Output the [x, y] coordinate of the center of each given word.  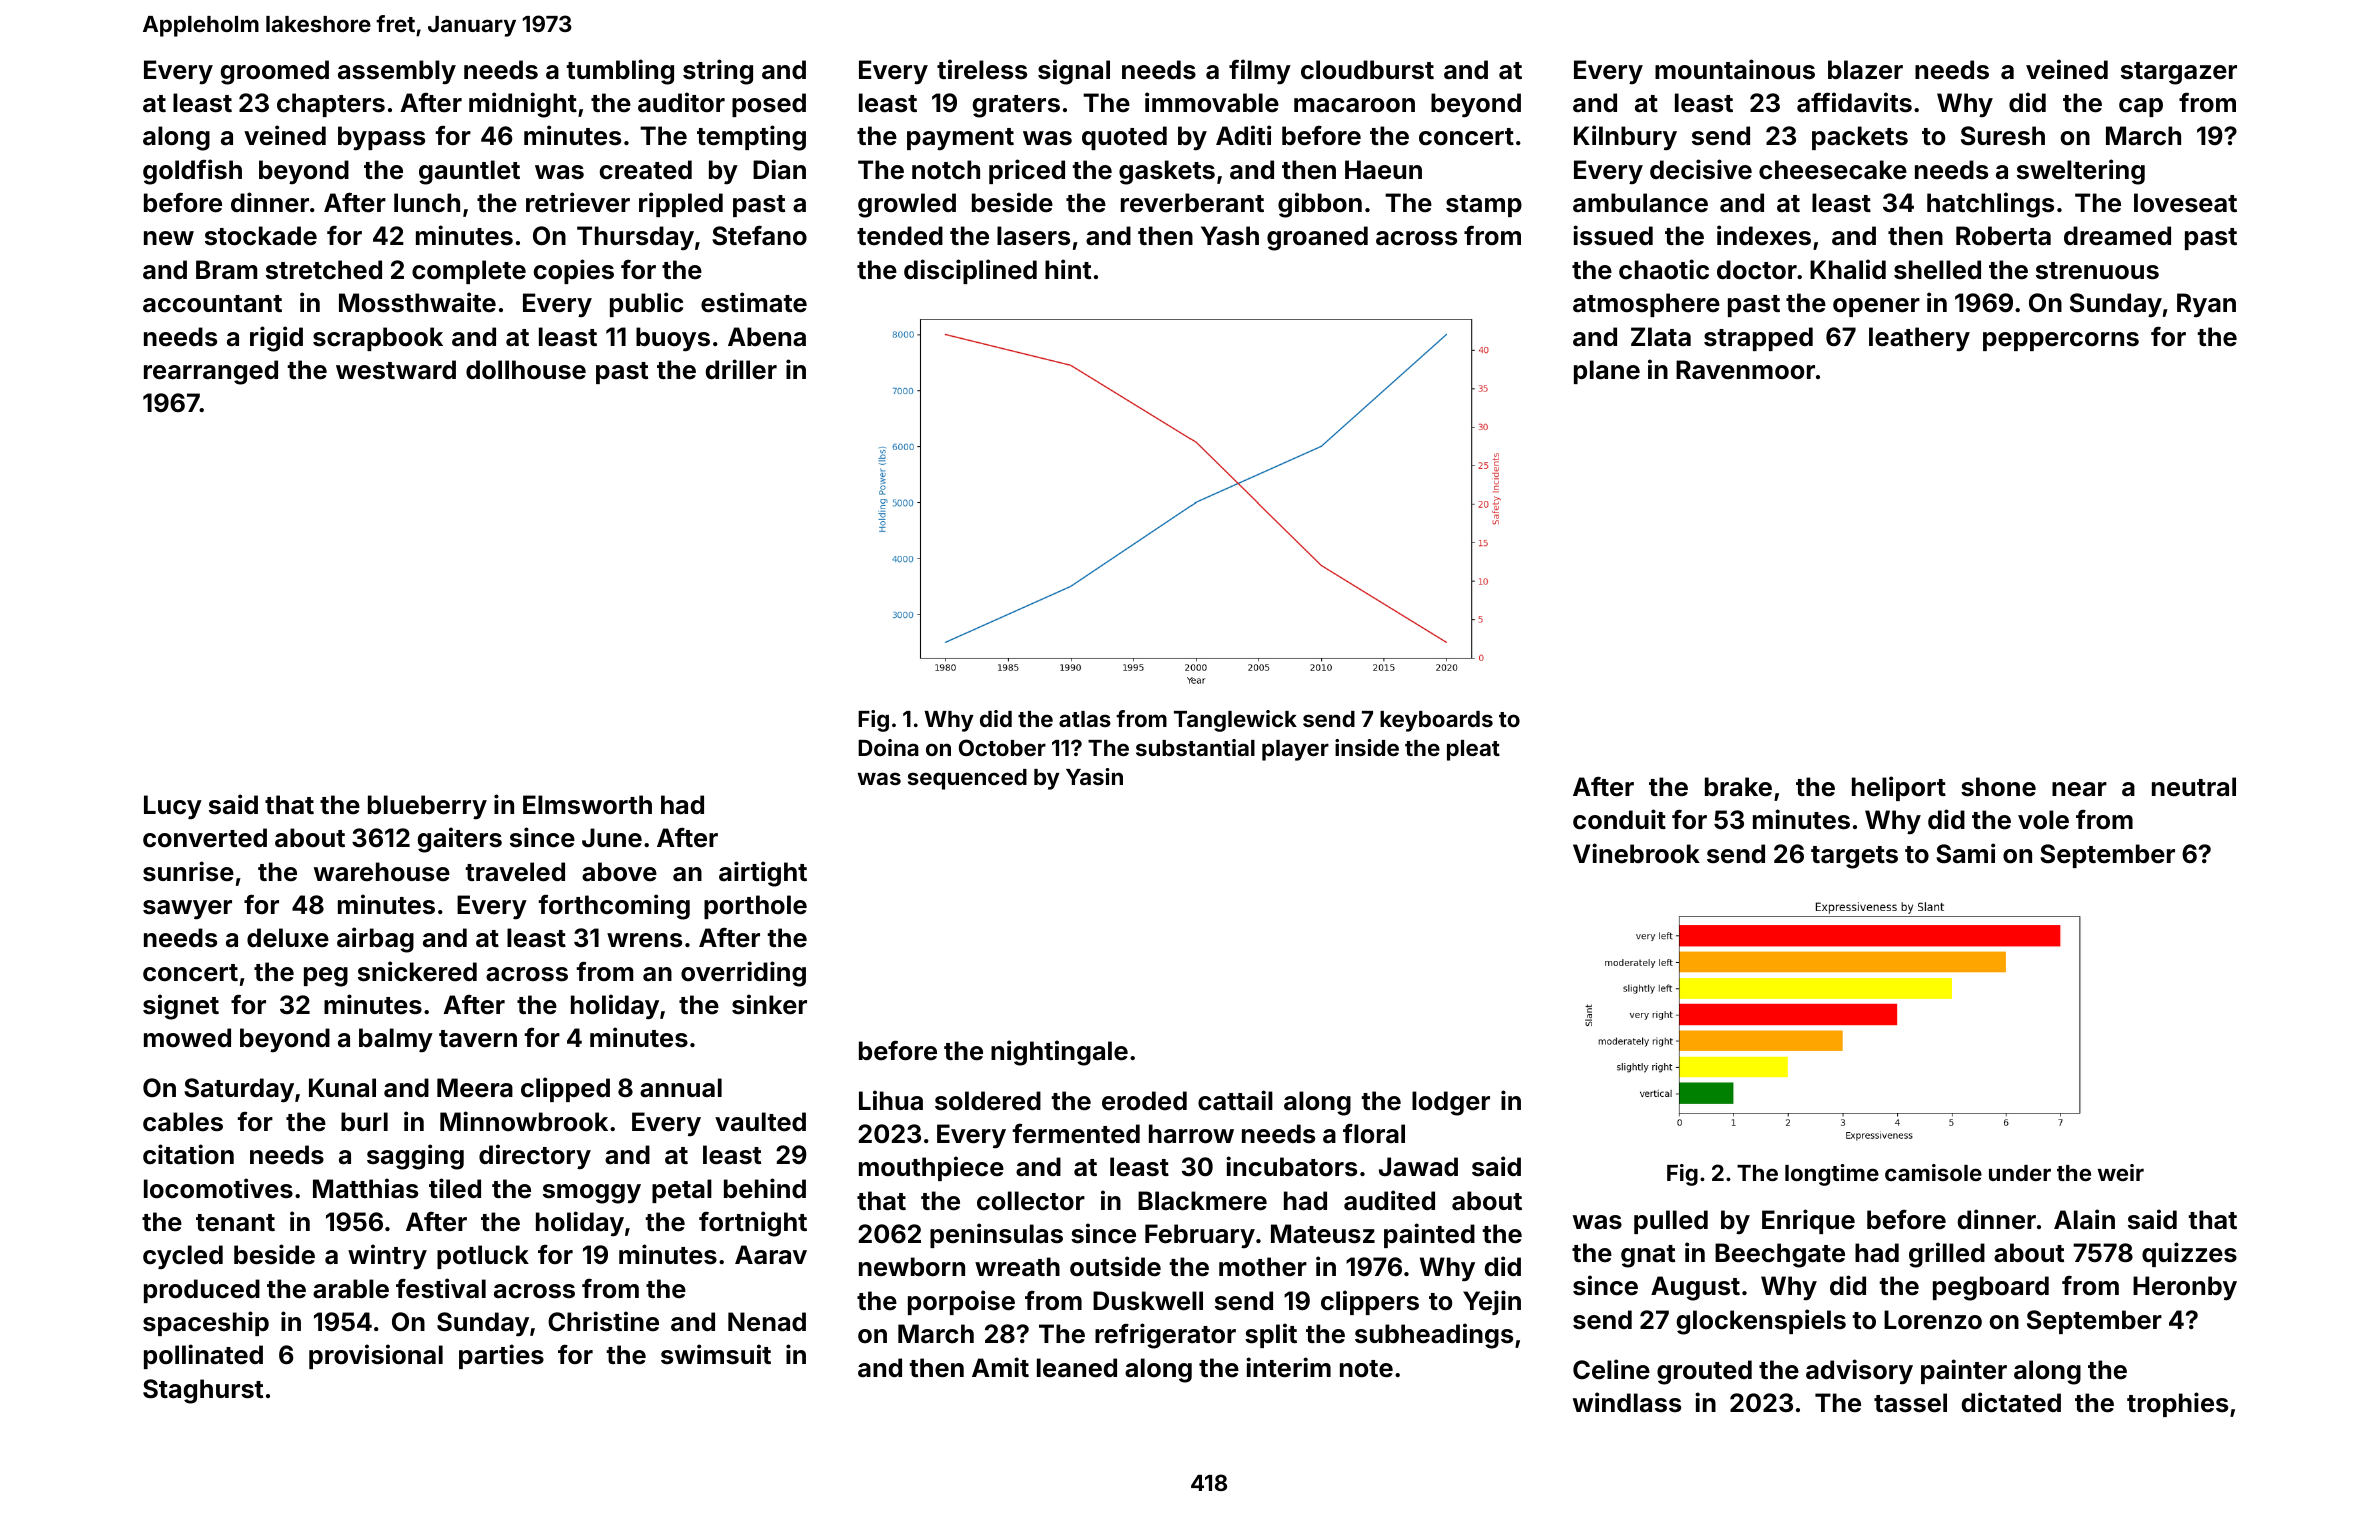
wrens [644, 940]
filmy [1260, 72]
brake [1738, 787]
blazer [1865, 70]
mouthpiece [931, 1168]
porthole [755, 907]
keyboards [1436, 721]
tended [900, 236]
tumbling [620, 72]
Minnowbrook [524, 1121]
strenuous [2097, 271]
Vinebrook [1636, 853]
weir [2121, 1172]
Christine [603, 1321]
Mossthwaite [417, 302]
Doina [888, 747]
